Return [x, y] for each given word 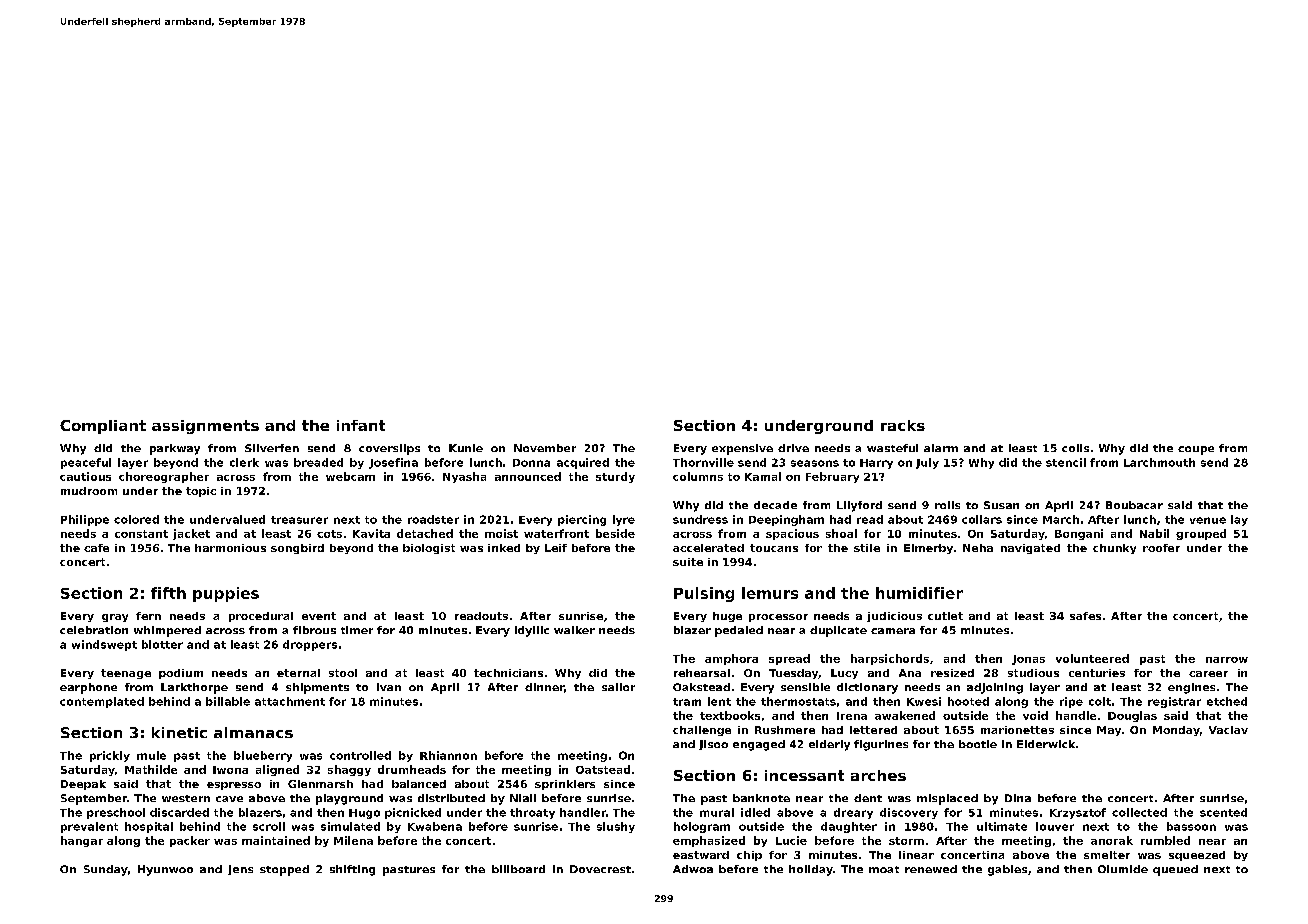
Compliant [103, 427]
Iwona [230, 770]
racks [903, 425]
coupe [1196, 450]
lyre [624, 520]
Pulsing [704, 594]
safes [1085, 616]
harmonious [230, 548]
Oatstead [603, 769]
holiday [811, 870]
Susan [1001, 505]
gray [115, 618]
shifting [352, 870]
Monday [1176, 731]
